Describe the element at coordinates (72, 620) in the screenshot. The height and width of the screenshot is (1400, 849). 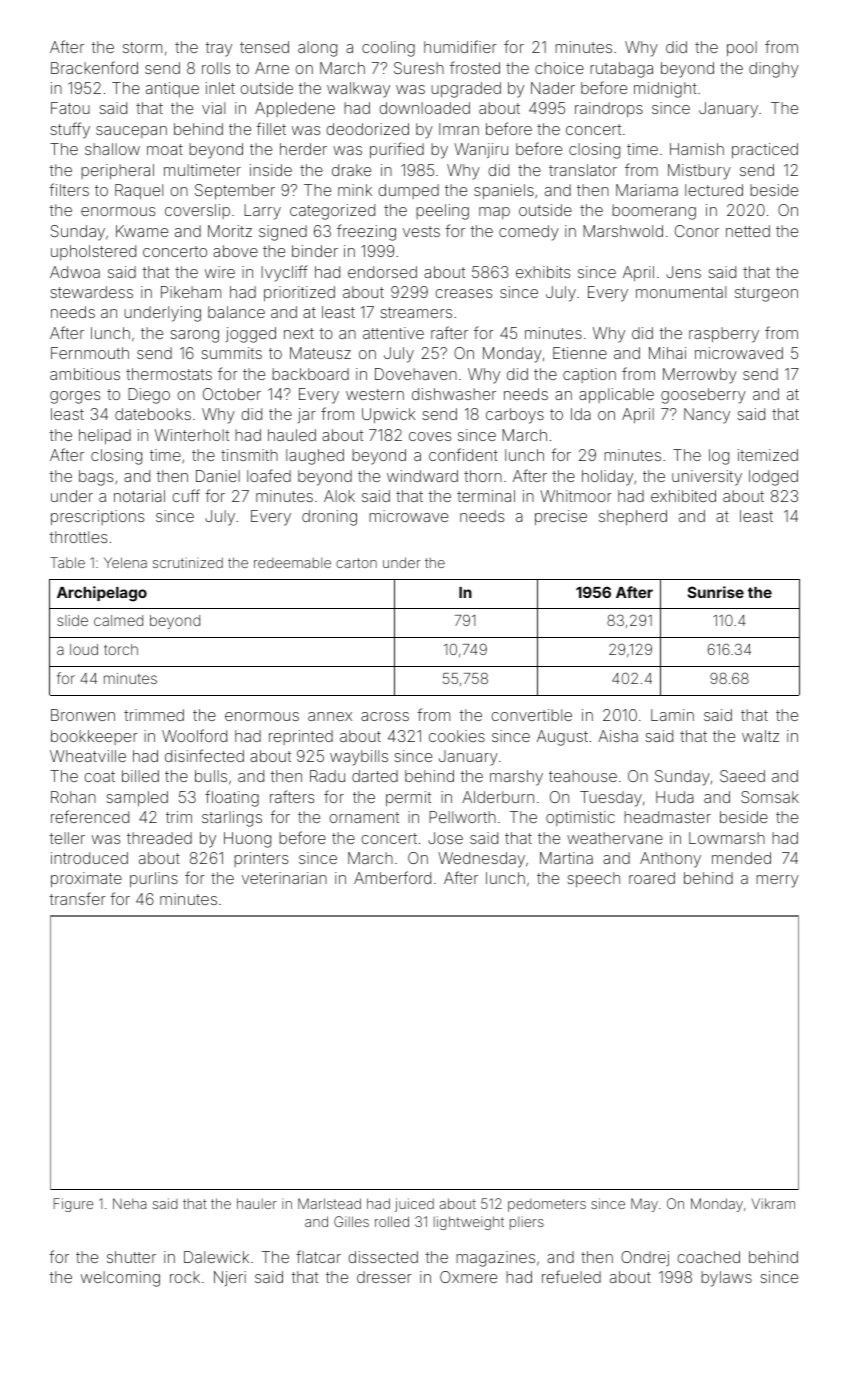
I see `slide` at that location.
